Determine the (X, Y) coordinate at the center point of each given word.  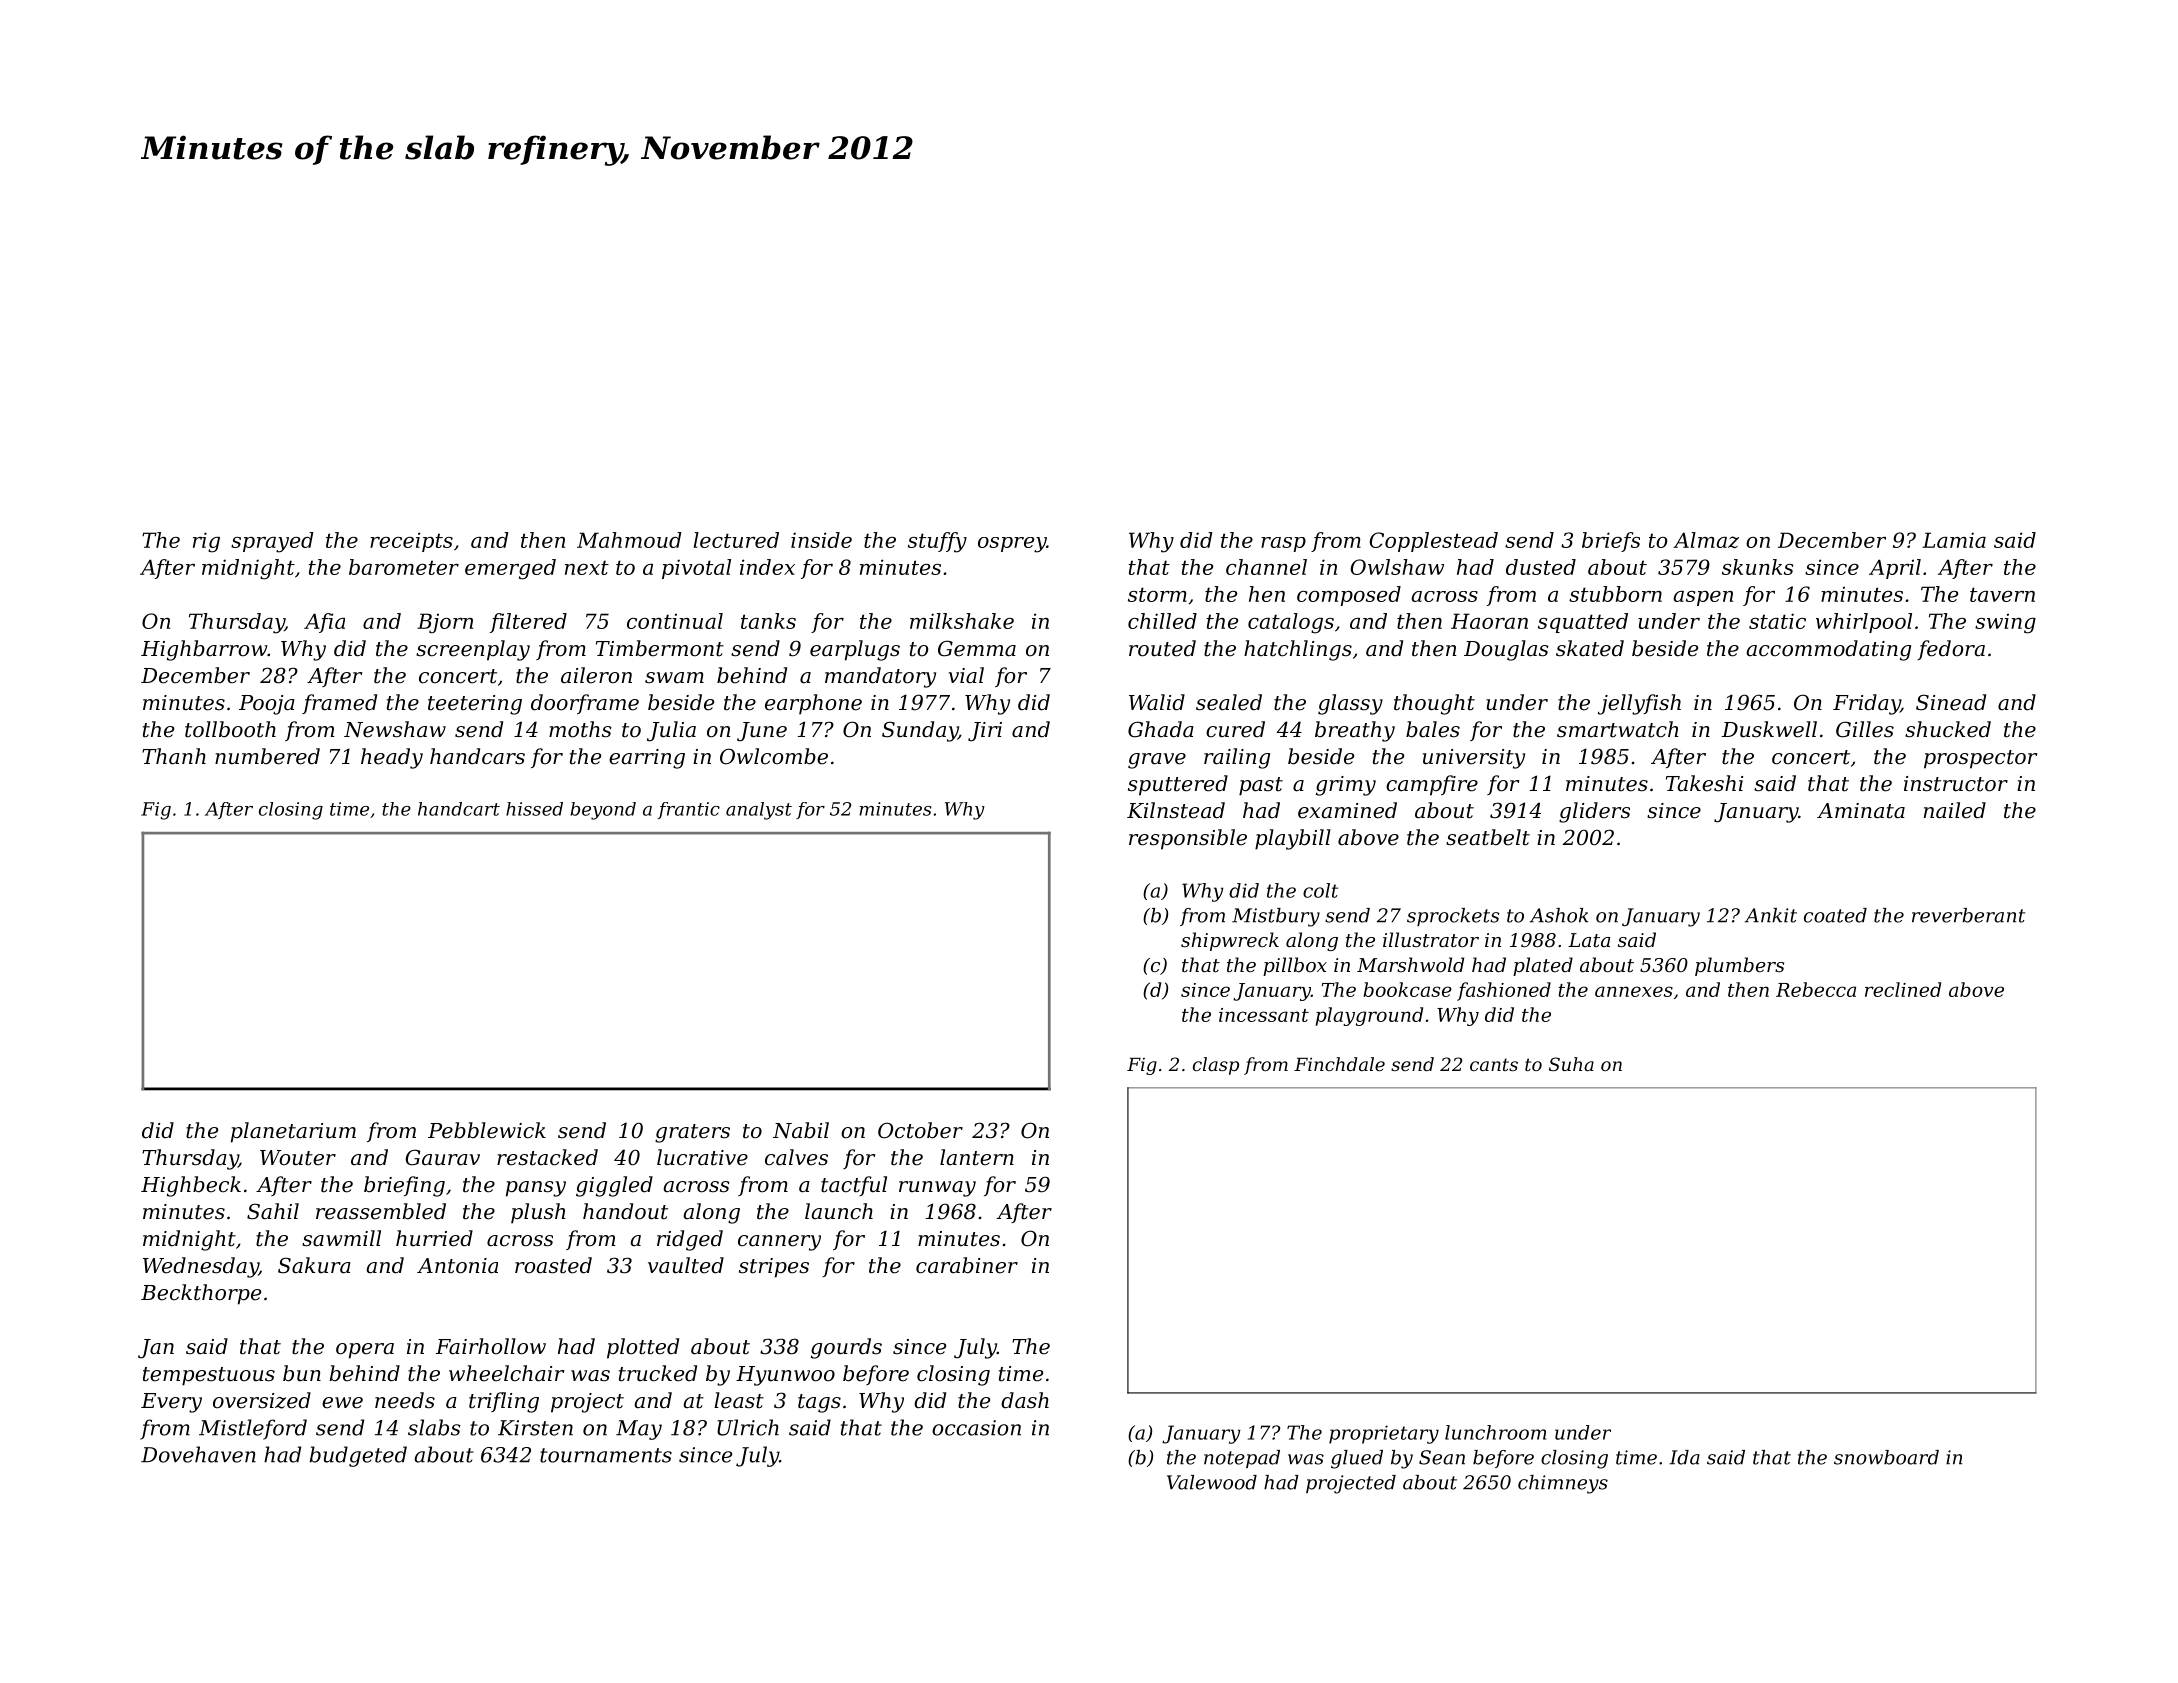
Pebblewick (487, 1130)
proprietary (1384, 1434)
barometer (404, 567)
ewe (342, 1403)
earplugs (855, 650)
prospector (1980, 759)
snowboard (1886, 1457)
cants (1494, 1064)
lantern (977, 1157)
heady (392, 758)
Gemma (977, 648)
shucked (1948, 729)
